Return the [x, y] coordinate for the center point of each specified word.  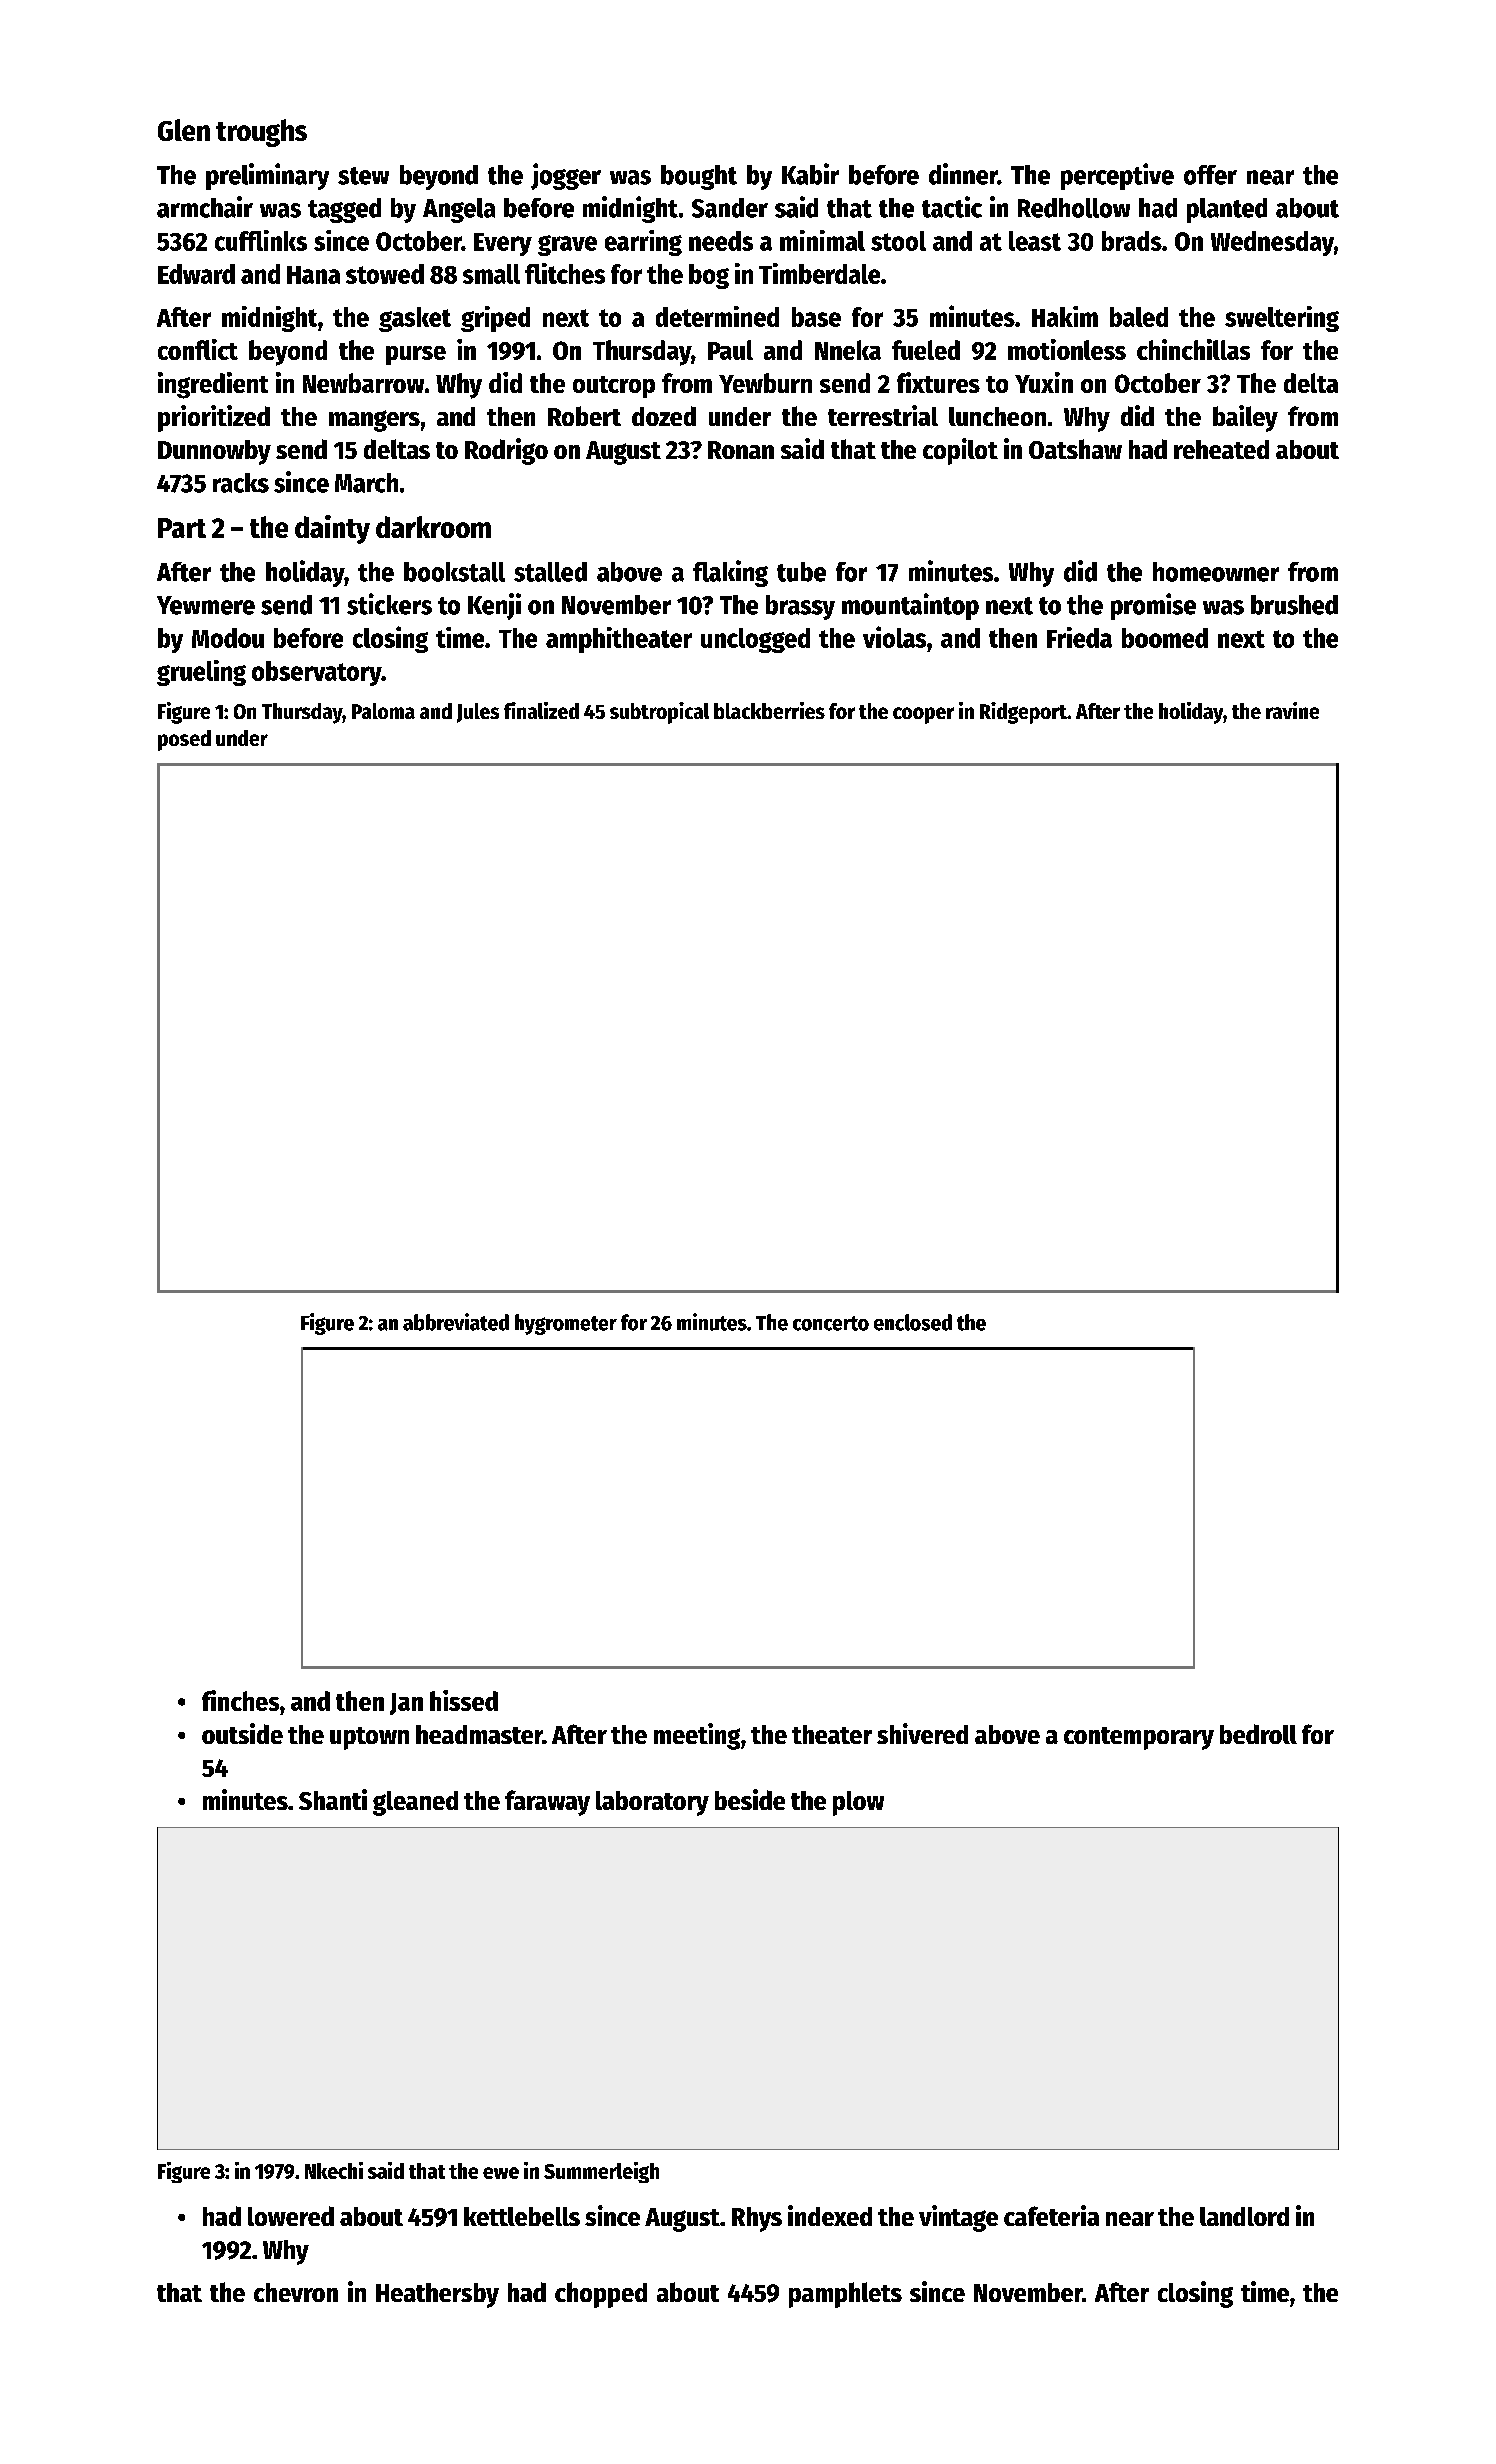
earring [643, 243]
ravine [1292, 710]
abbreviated [456, 1322]
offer [1210, 175]
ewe [501, 2173]
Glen [184, 130]
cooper [923, 715]
